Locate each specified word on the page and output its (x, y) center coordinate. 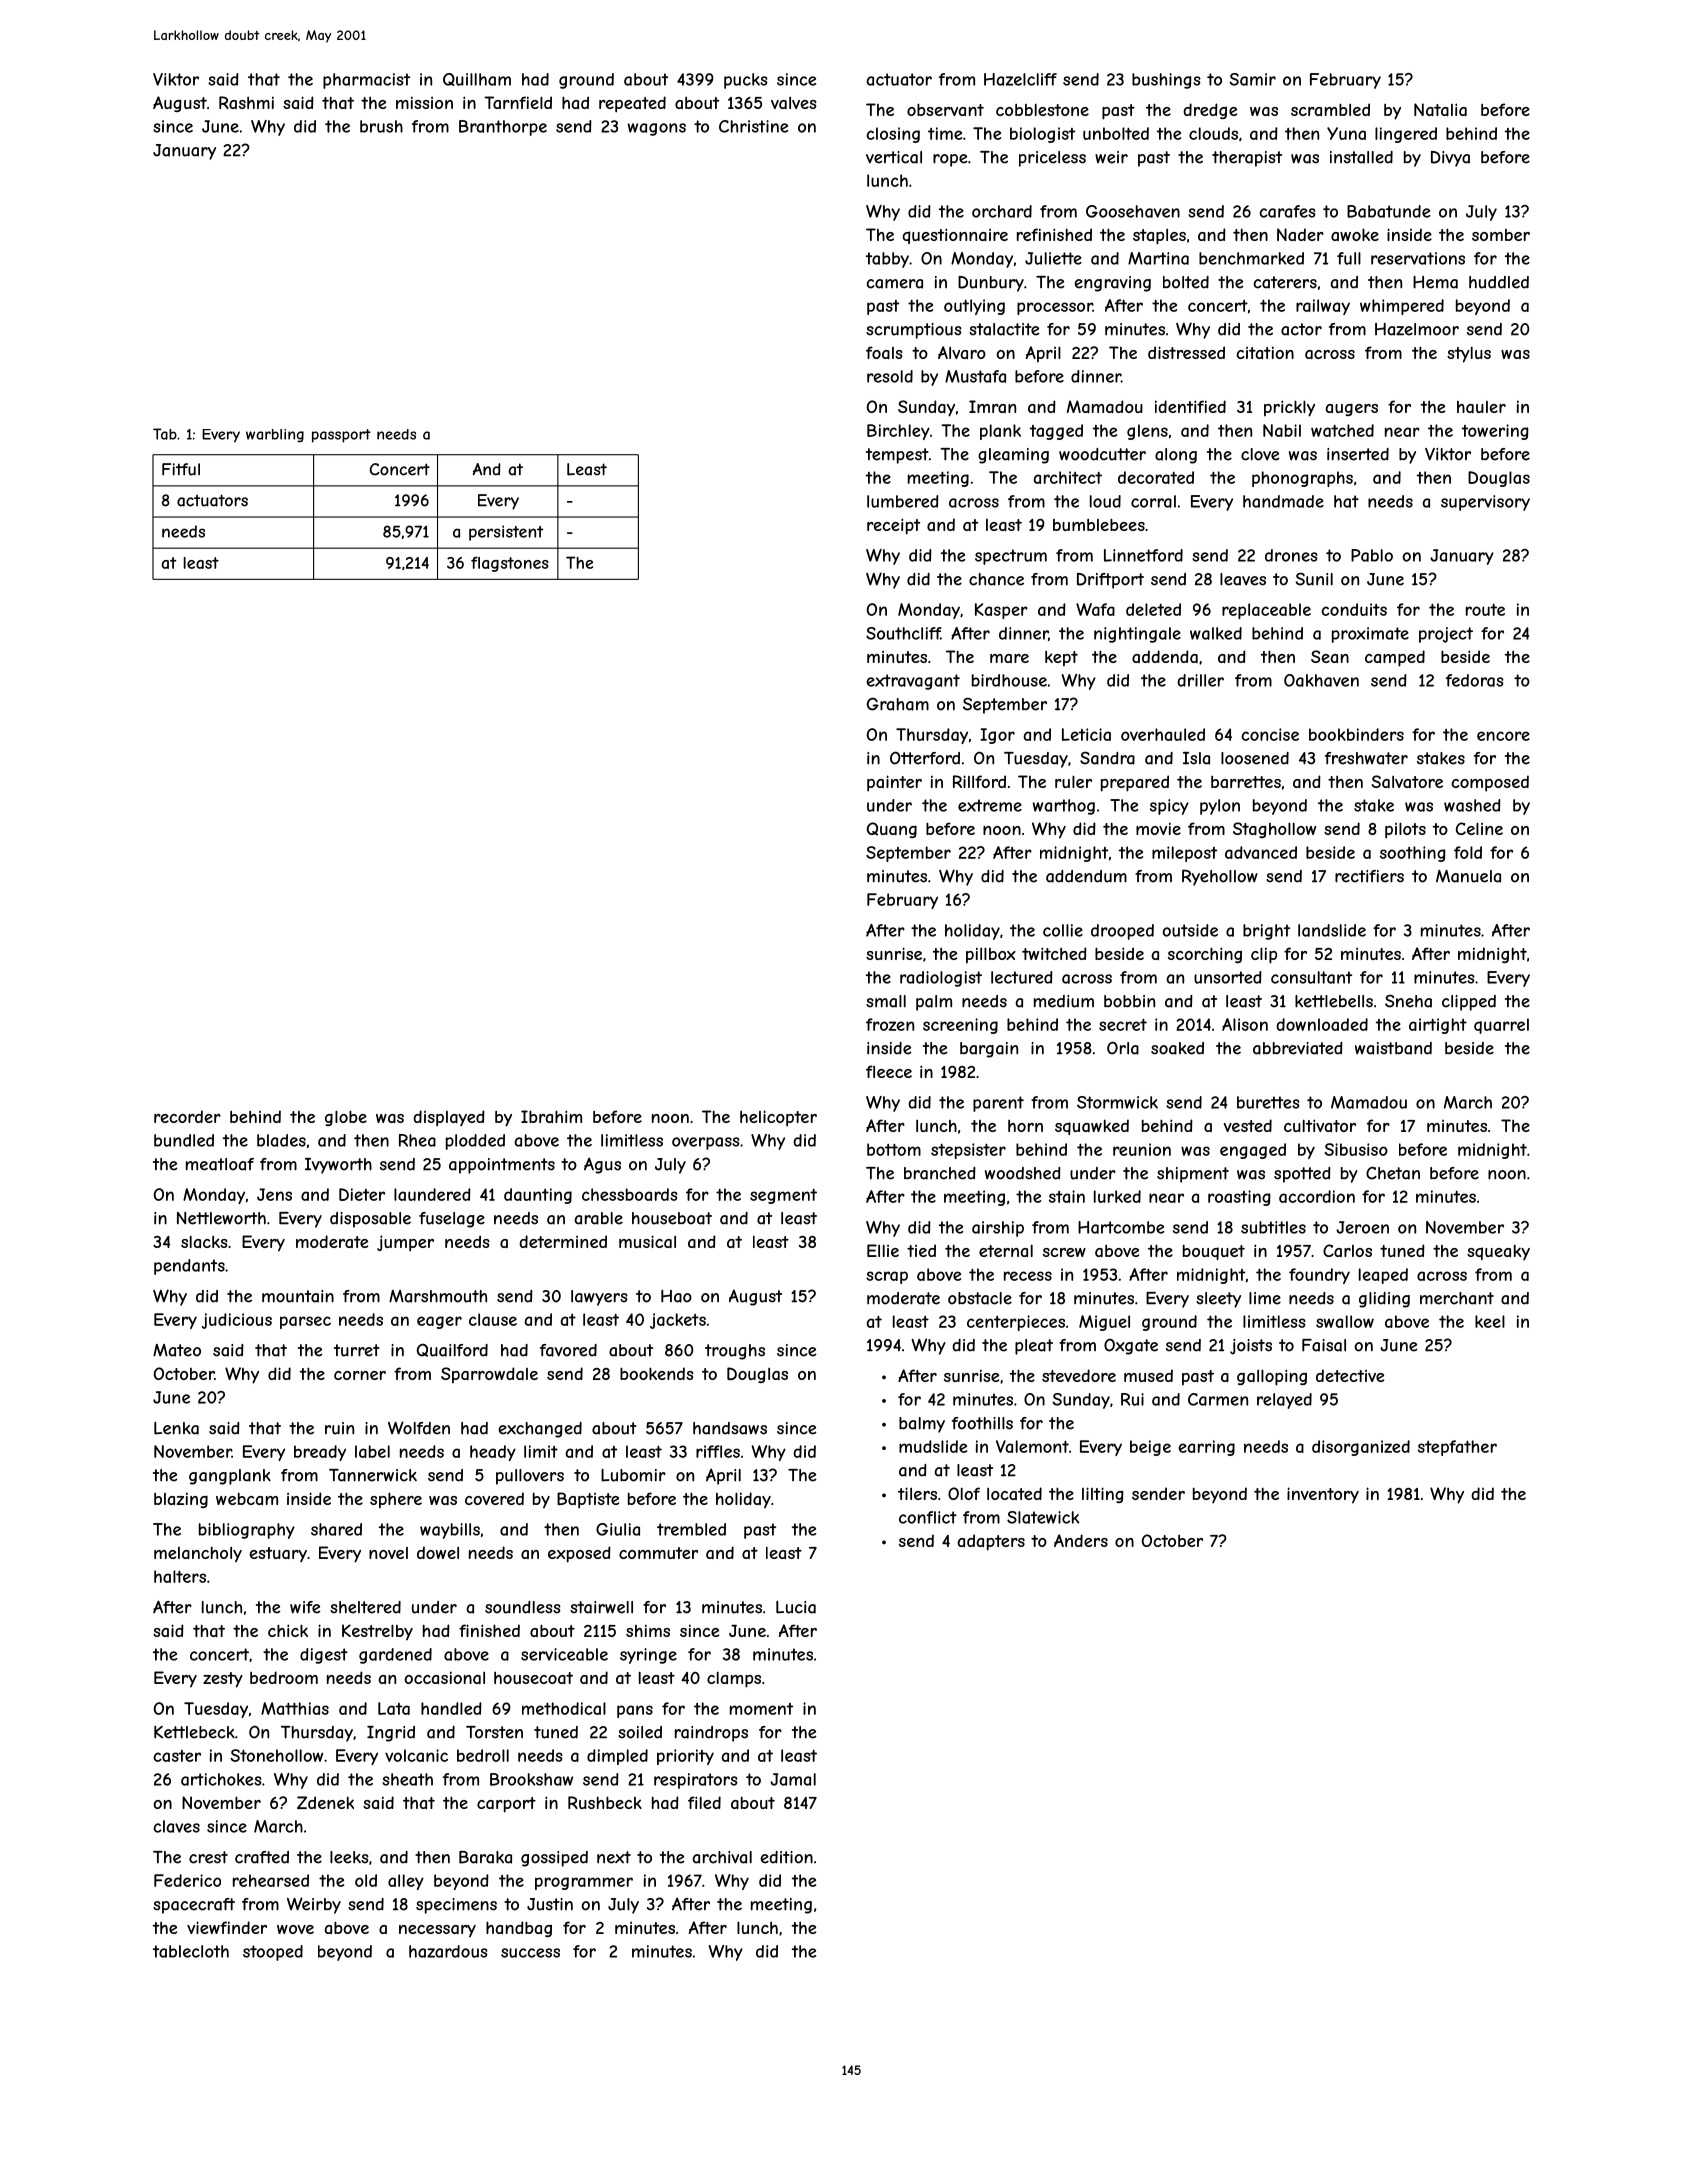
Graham (898, 704)
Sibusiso (1356, 1149)
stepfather (1457, 1448)
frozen (890, 1024)
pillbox (991, 955)
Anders (1081, 1540)
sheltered (365, 1607)
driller (1200, 680)
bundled (184, 1140)
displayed (449, 1118)
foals (884, 352)
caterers (1285, 282)
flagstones (510, 564)
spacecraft (194, 1906)
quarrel (1501, 1026)
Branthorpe (503, 128)
